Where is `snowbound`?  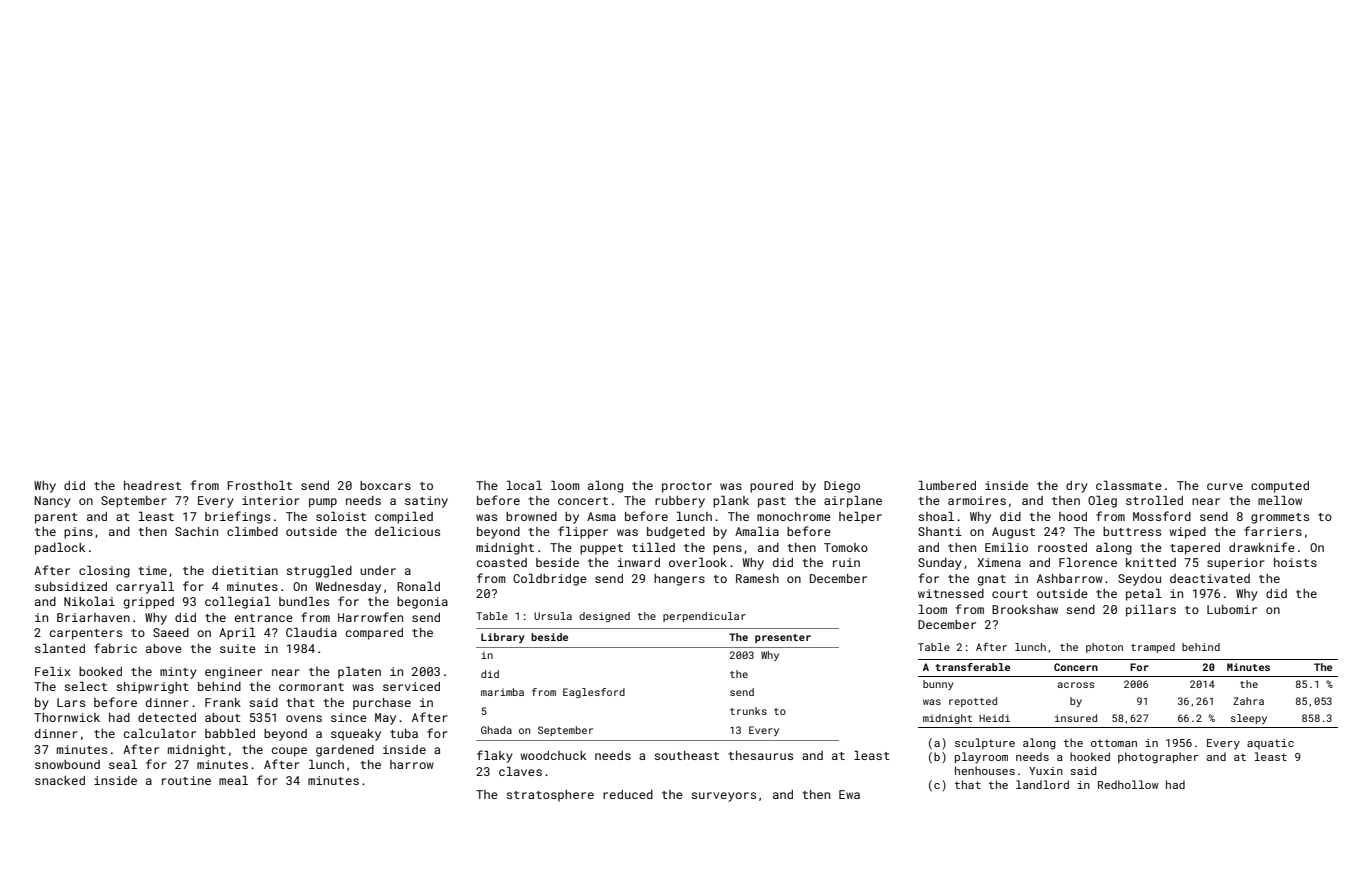
snowbound is located at coordinates (67, 764).
